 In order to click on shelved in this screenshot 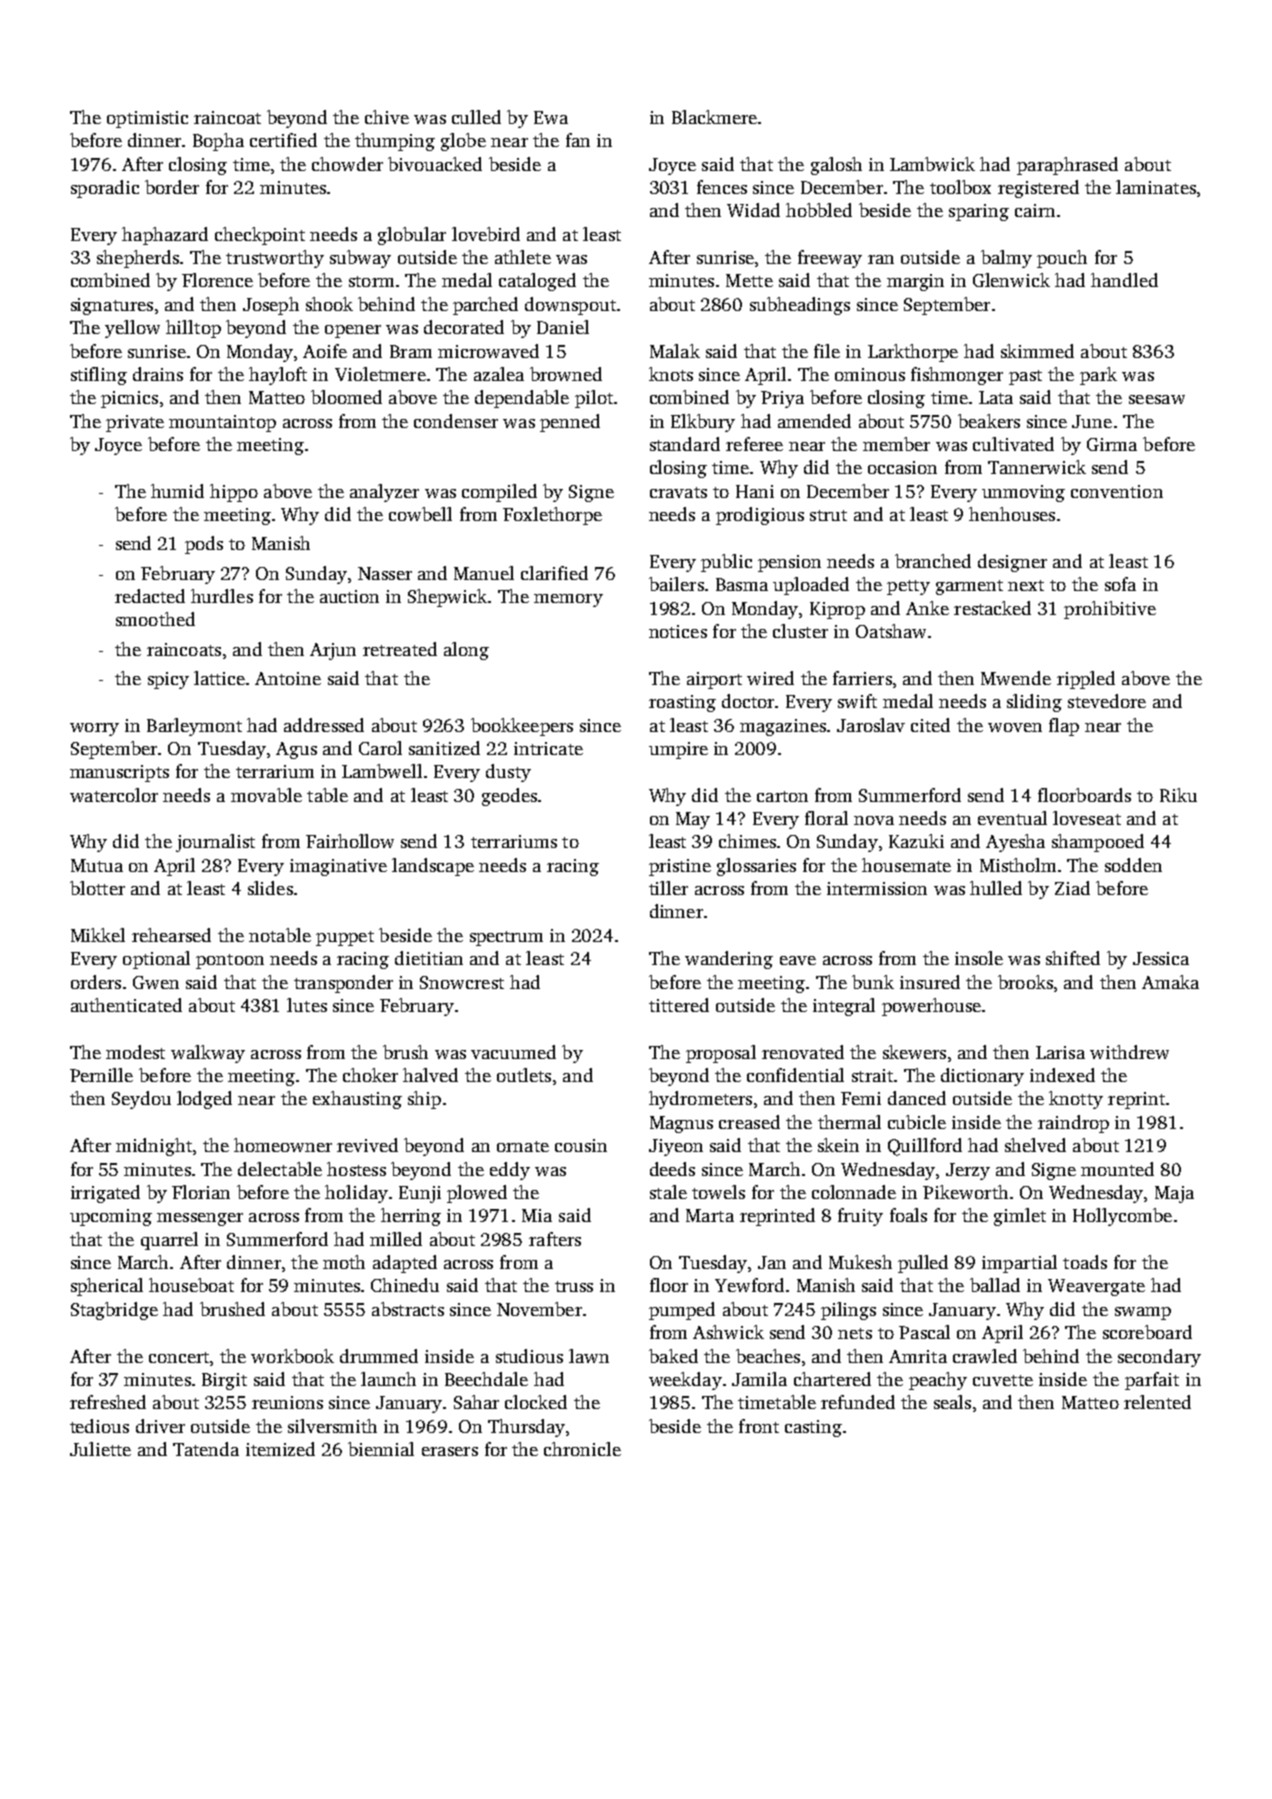, I will do `click(1035, 1145)`.
